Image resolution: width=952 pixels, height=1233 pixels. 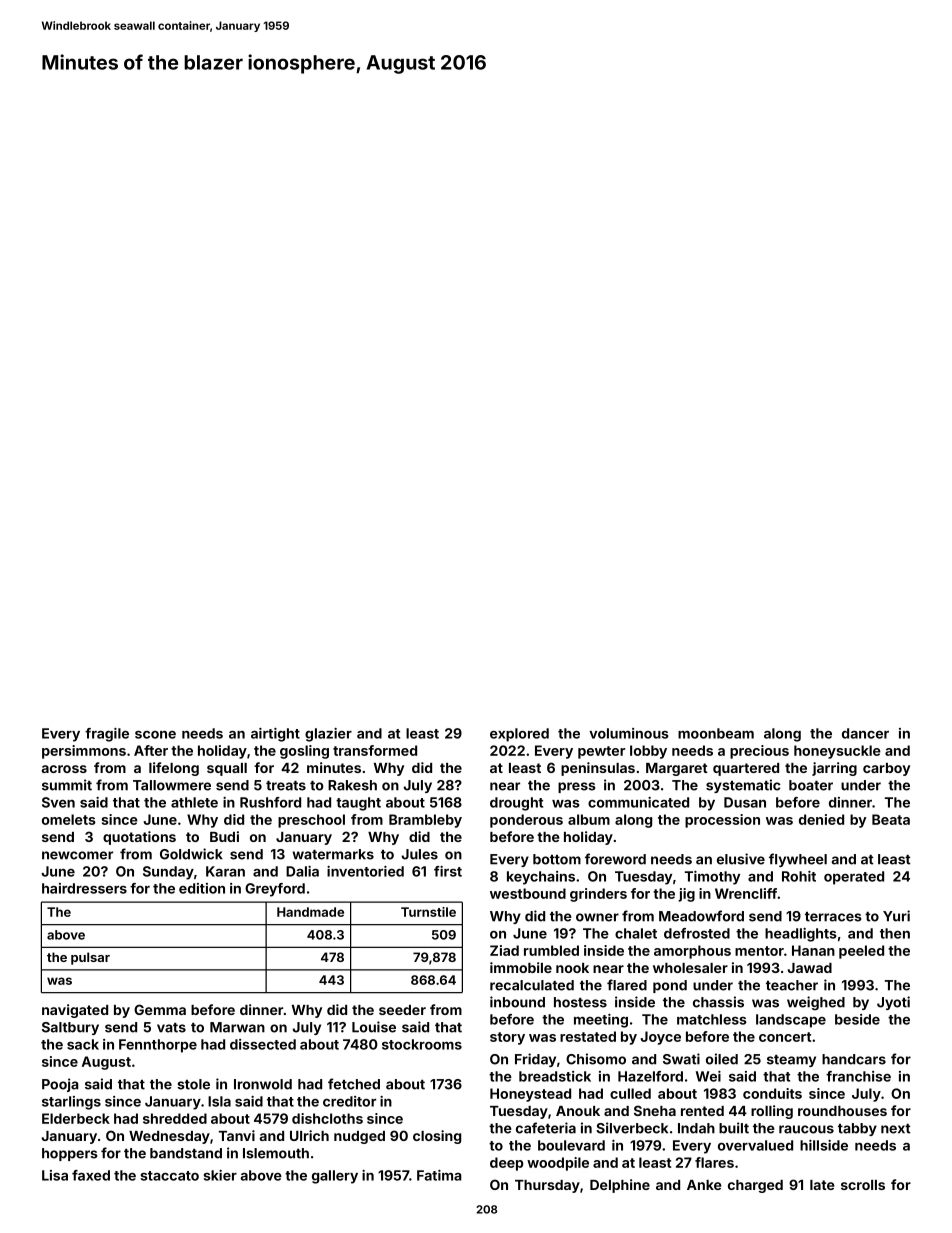 I want to click on Wednesday, so click(x=169, y=1137).
